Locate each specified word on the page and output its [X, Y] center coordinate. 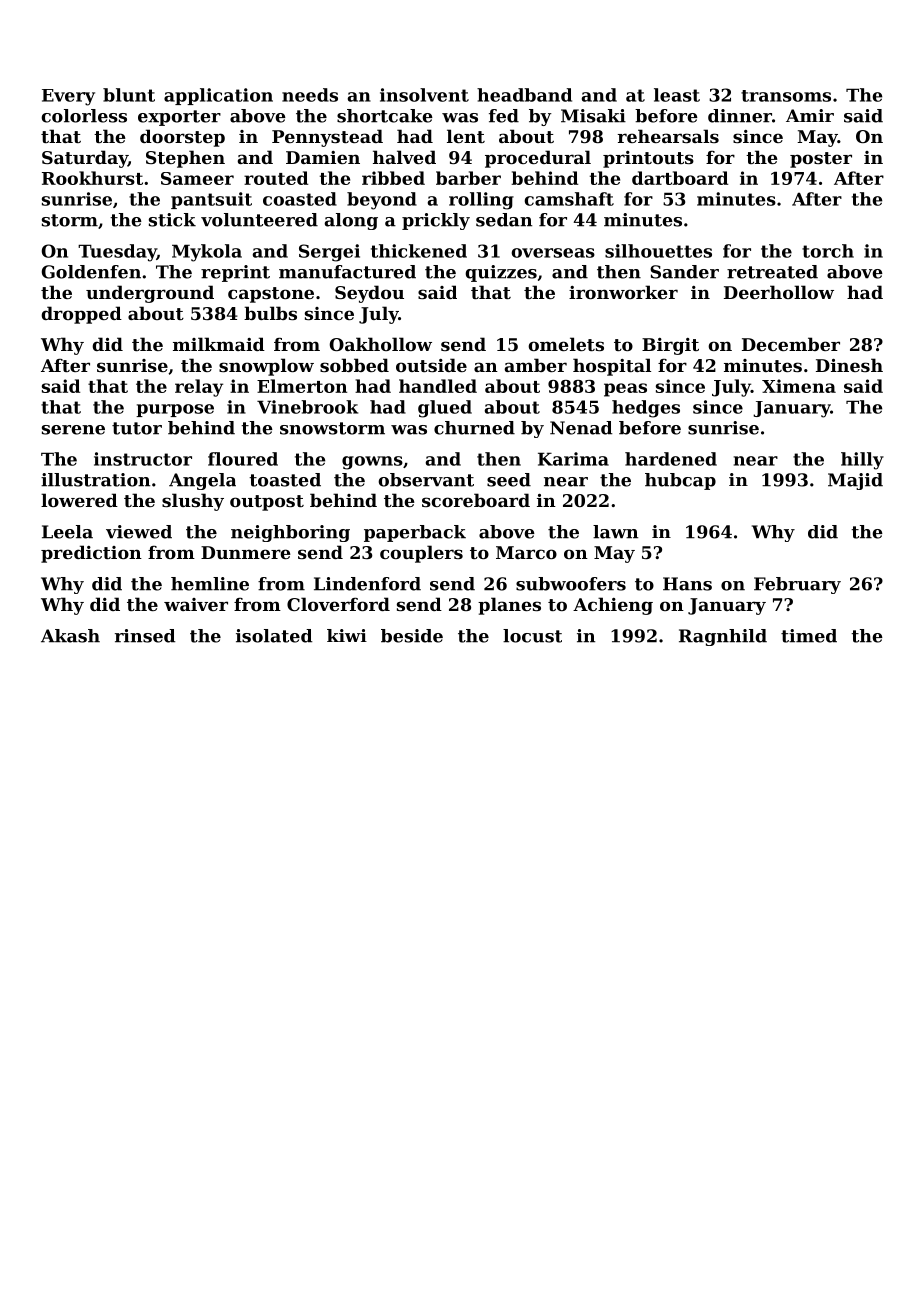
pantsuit [211, 200]
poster [821, 160]
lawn [615, 532]
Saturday [85, 159]
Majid [855, 481]
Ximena [799, 386]
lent [466, 136]
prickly [436, 221]
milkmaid [219, 344]
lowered [79, 500]
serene [73, 430]
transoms [786, 96]
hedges [646, 409]
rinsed [145, 636]
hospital [612, 367]
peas [625, 390]
